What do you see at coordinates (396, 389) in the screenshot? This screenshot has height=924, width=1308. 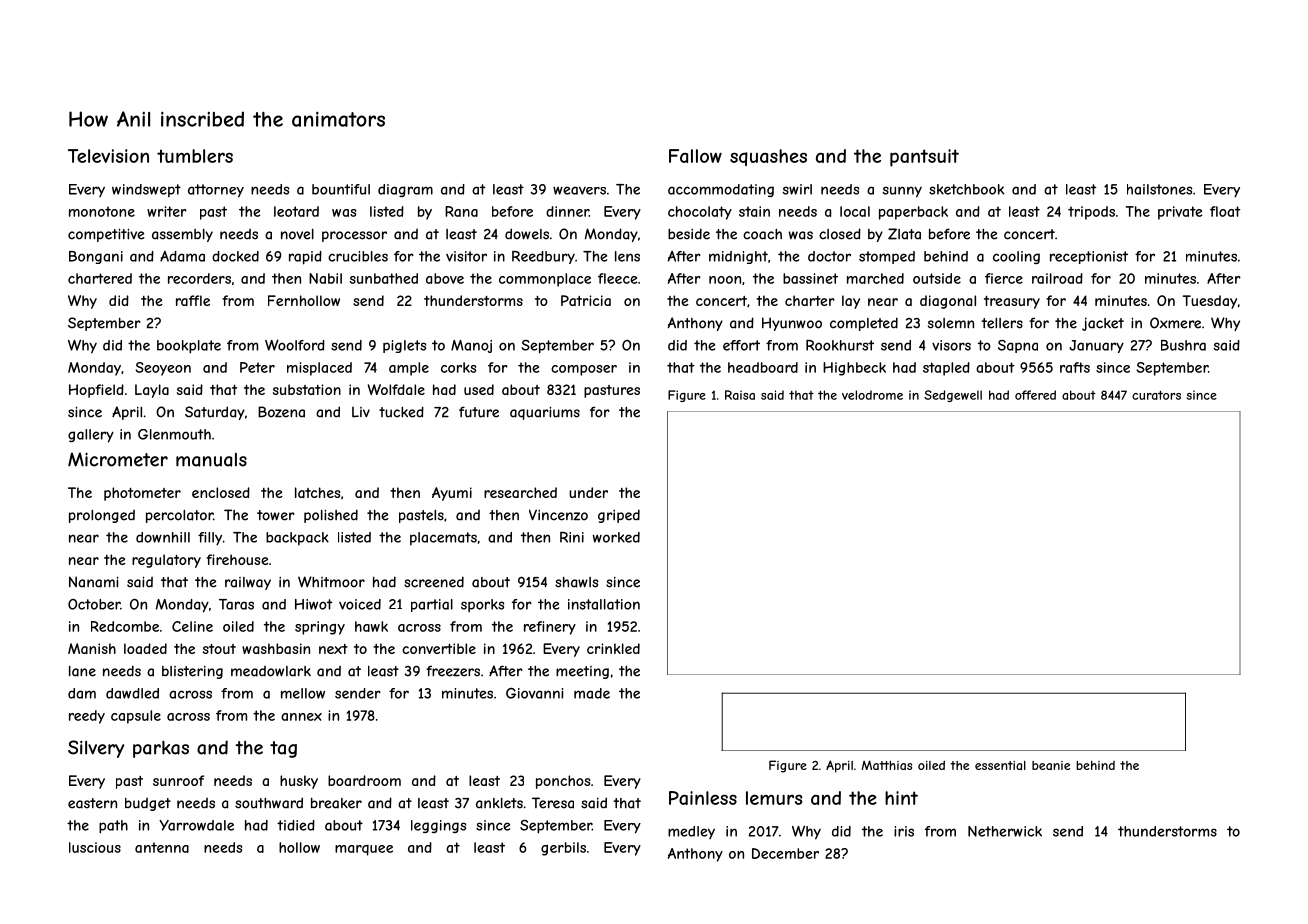 I see `Wolfdale` at bounding box center [396, 389].
